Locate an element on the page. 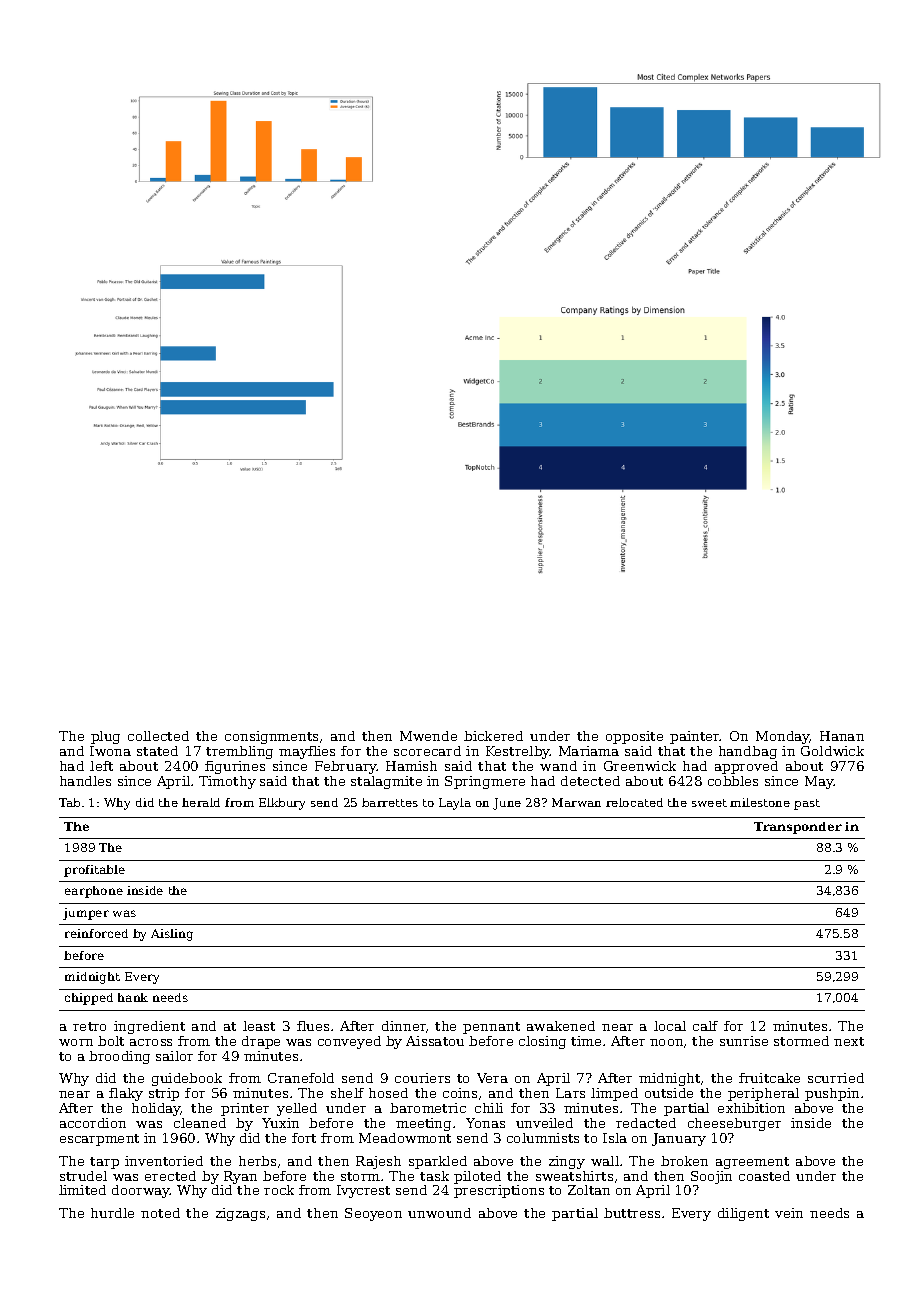 This image has height=1308, width=924. awakened is located at coordinates (561, 1026).
